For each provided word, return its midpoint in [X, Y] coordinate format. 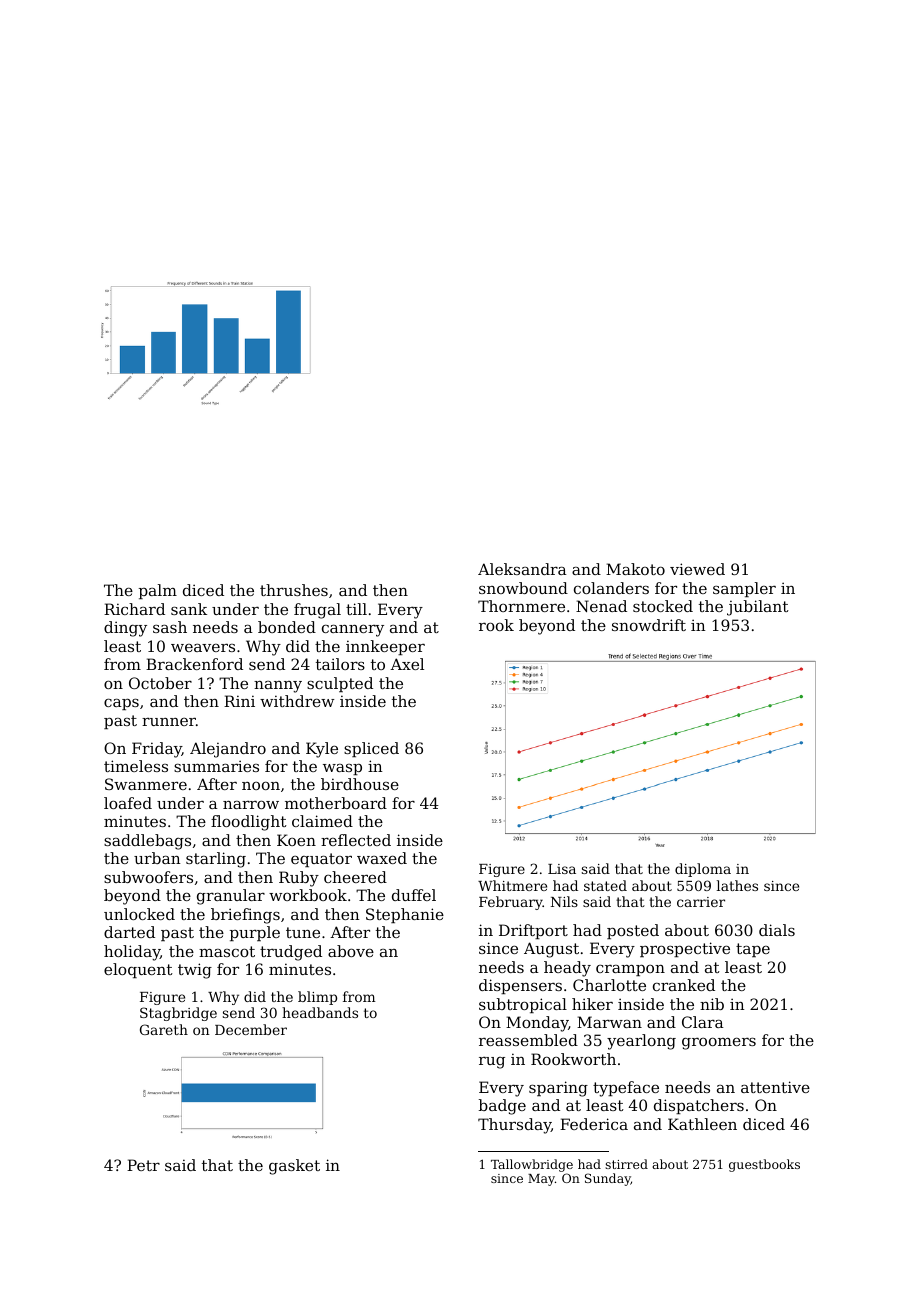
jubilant [758, 608]
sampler [744, 589]
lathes [737, 885]
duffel [414, 895]
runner [169, 721]
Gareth [164, 1029]
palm [158, 591]
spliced [371, 749]
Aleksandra [522, 569]
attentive [775, 1087]
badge [502, 1107]
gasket [294, 1167]
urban [157, 858]
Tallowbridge [532, 1165]
